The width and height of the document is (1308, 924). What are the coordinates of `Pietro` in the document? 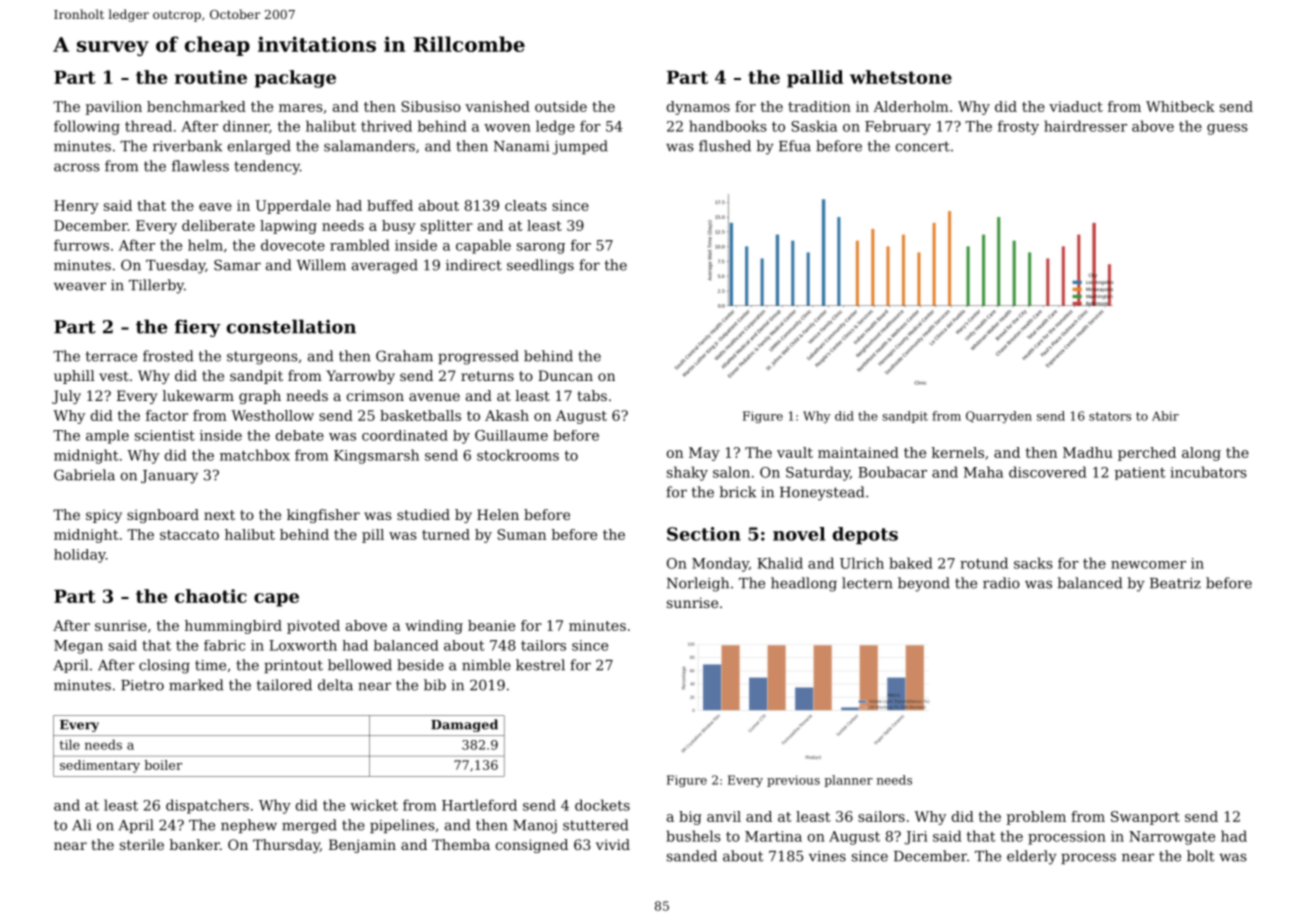 It's located at (142, 685).
